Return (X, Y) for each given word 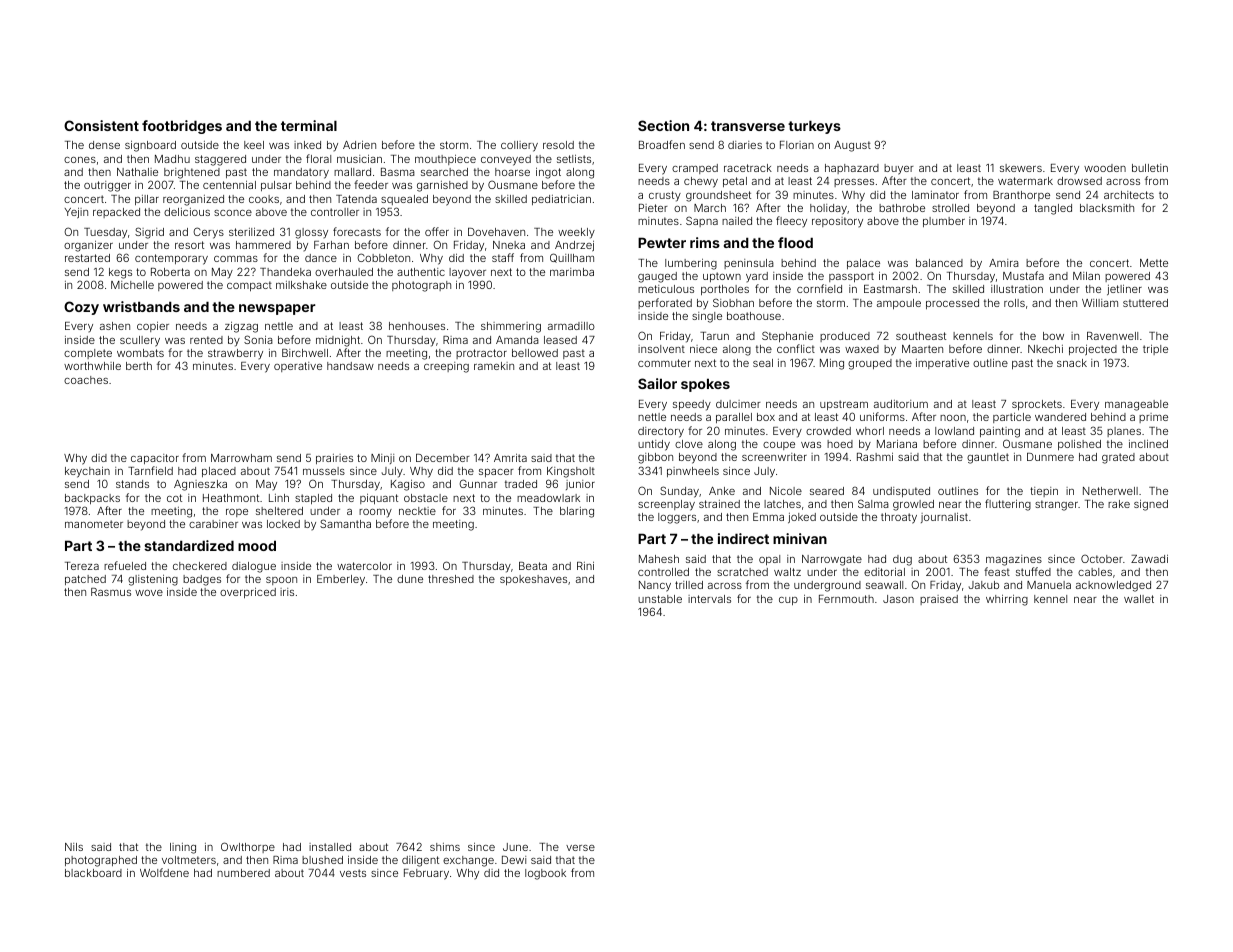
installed (330, 847)
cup (788, 601)
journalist (944, 518)
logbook (545, 874)
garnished (442, 186)
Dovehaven (496, 232)
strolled (950, 208)
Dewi (514, 860)
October (1102, 558)
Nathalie (137, 172)
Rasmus (111, 592)
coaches (86, 380)
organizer (88, 246)
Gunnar (478, 483)
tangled (1053, 209)
